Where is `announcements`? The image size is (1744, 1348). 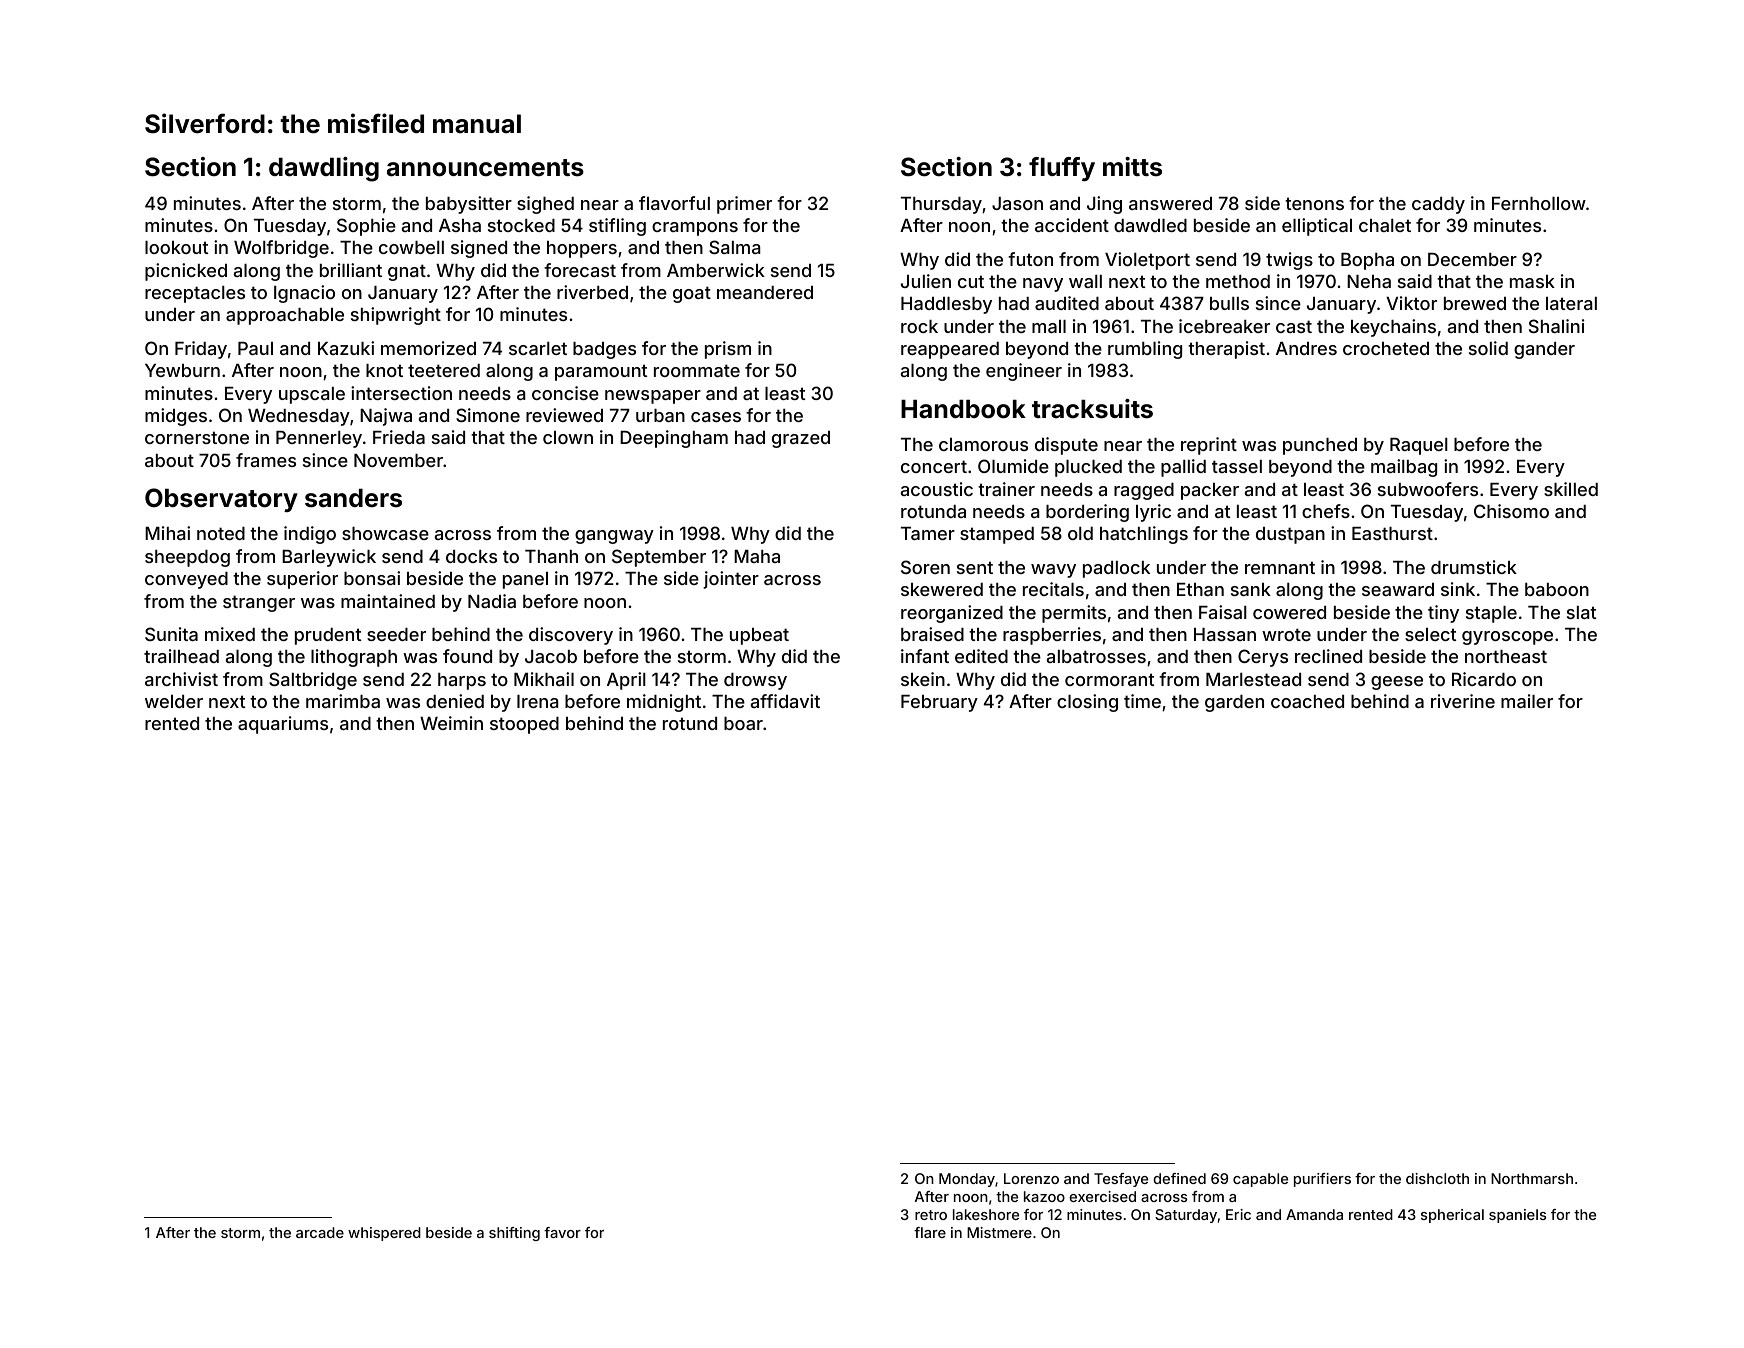
announcements is located at coordinates (485, 168).
